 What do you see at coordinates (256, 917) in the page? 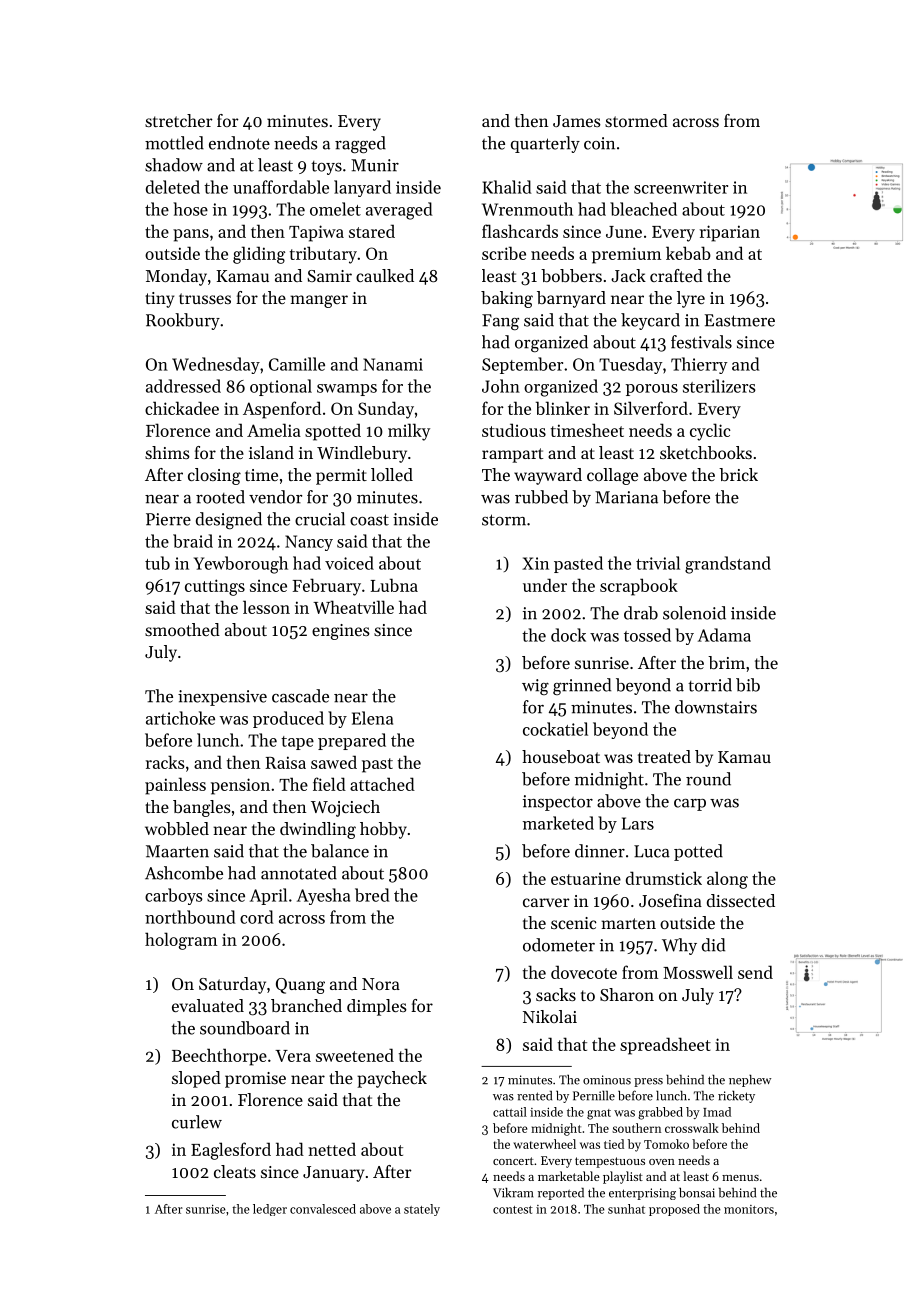
I see `cord` at bounding box center [256, 917].
